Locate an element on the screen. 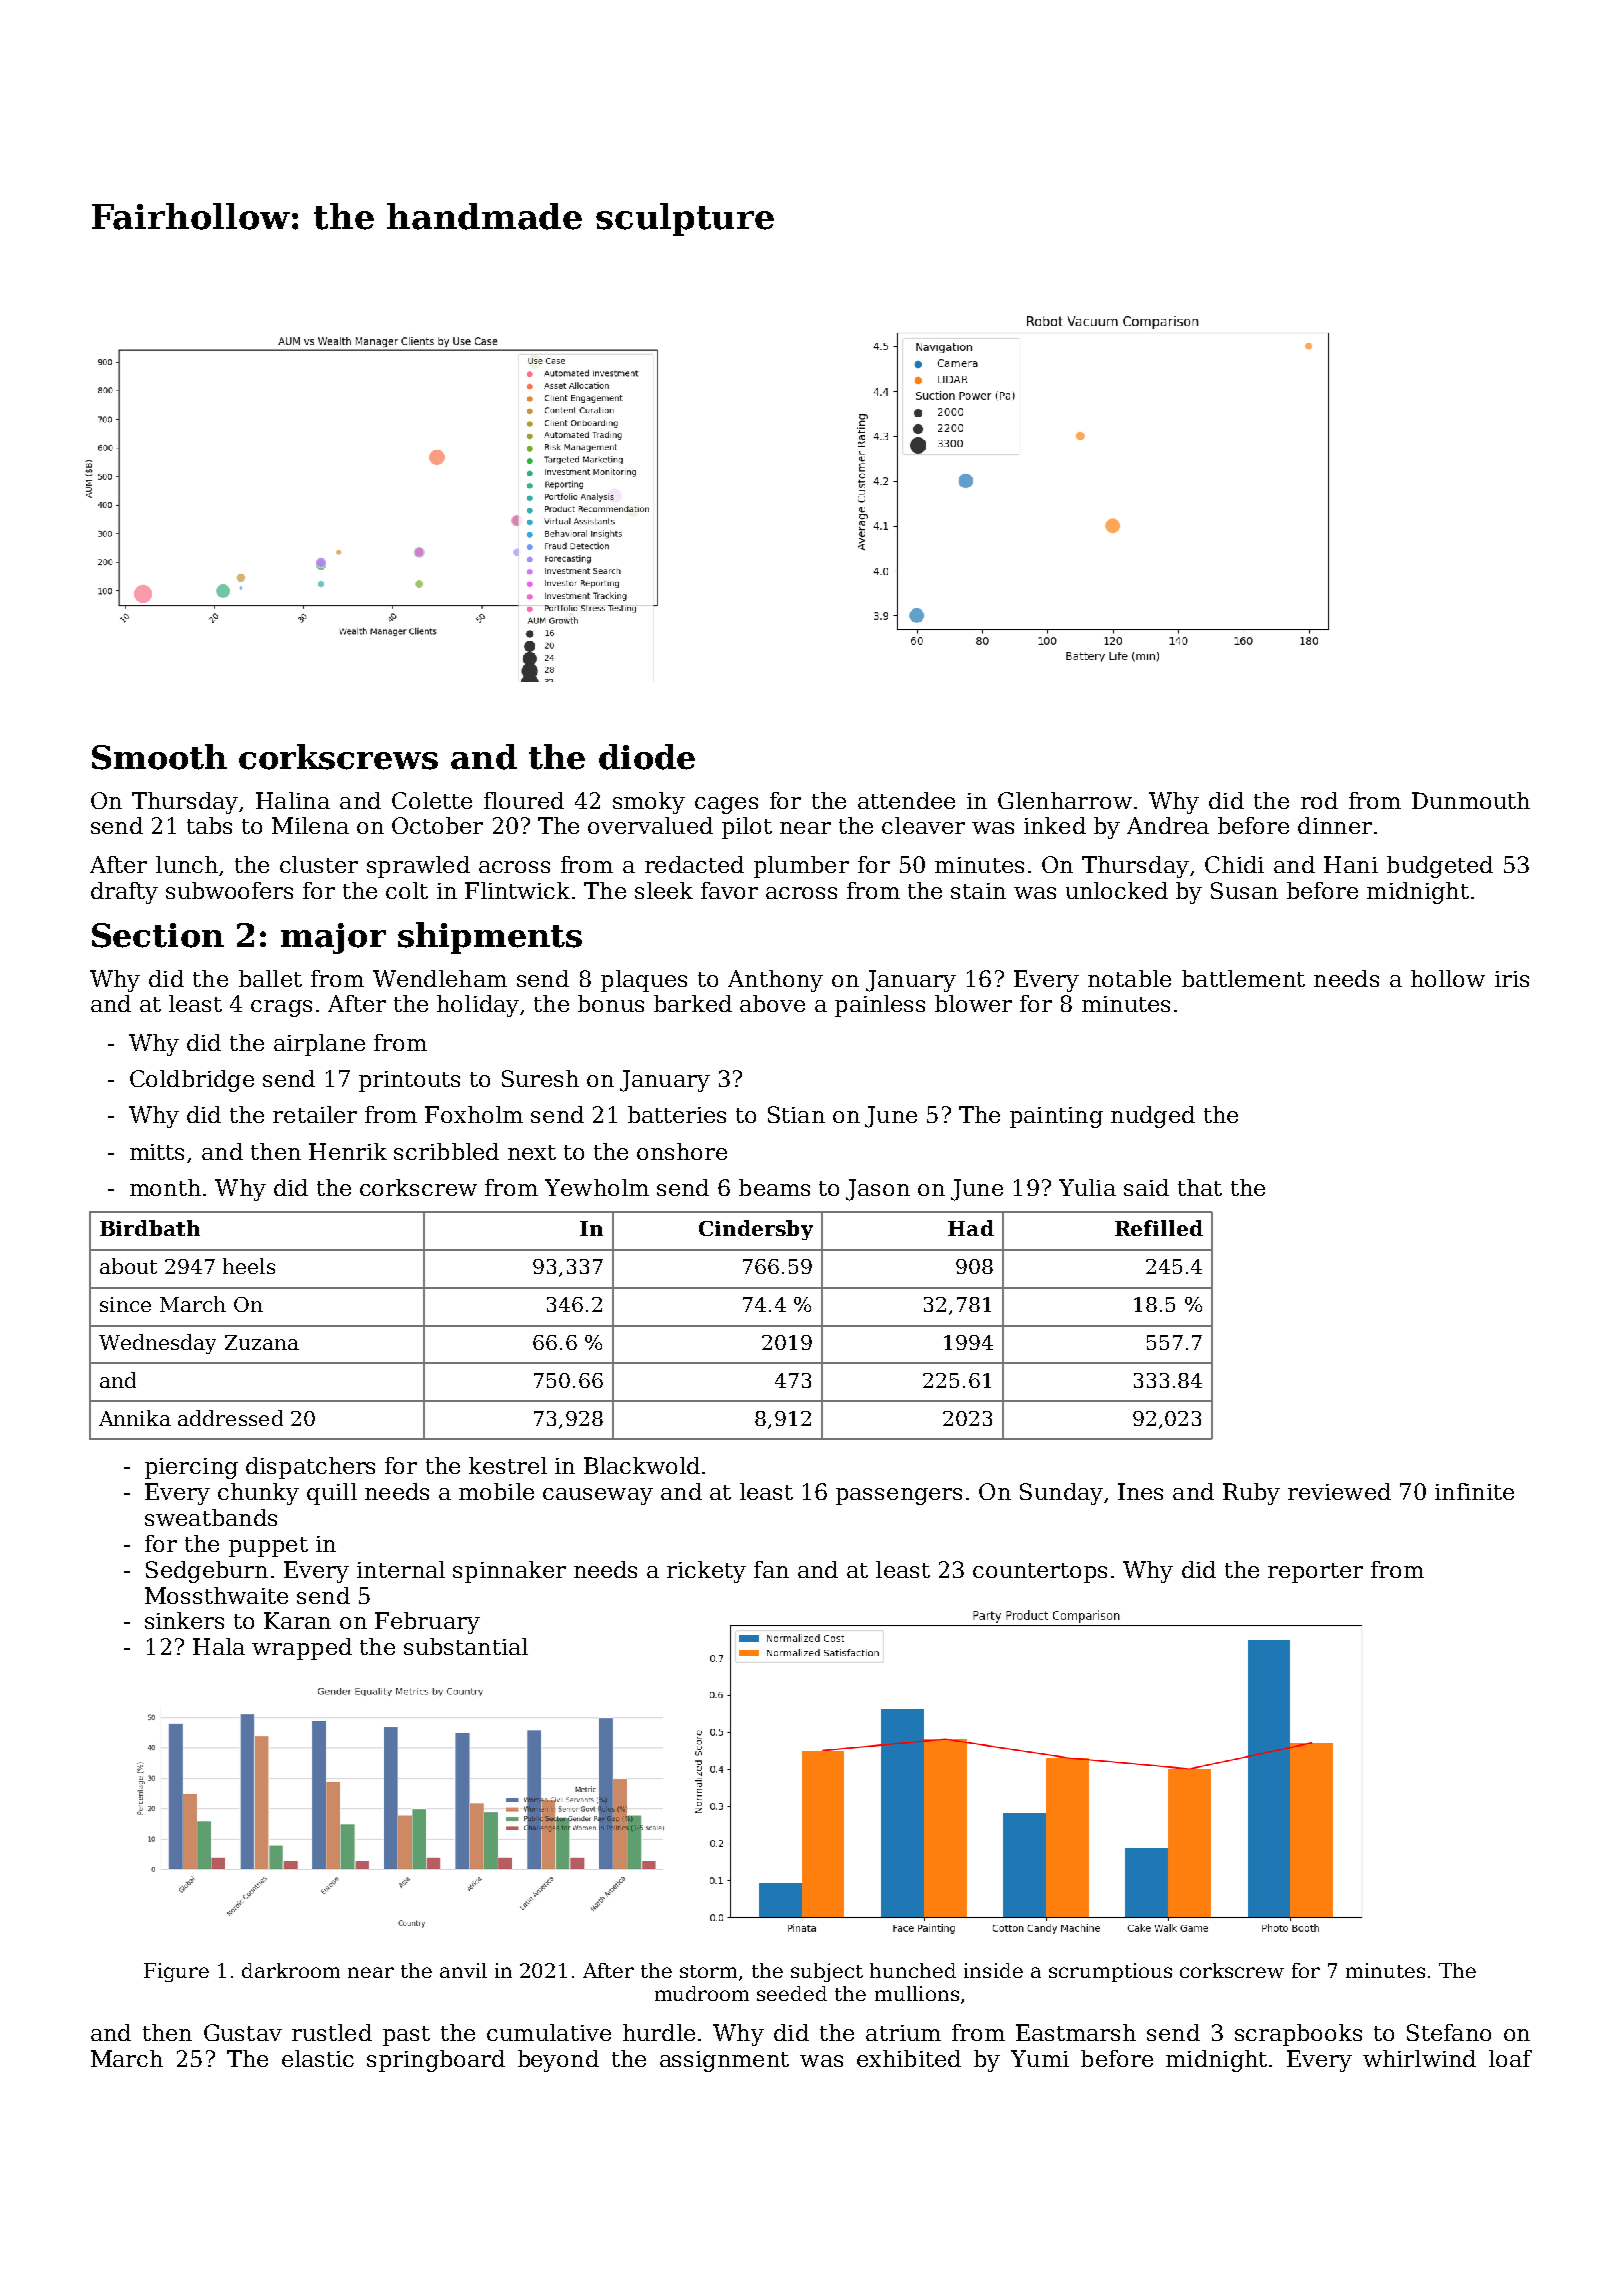  Coldbridge is located at coordinates (192, 1081).
